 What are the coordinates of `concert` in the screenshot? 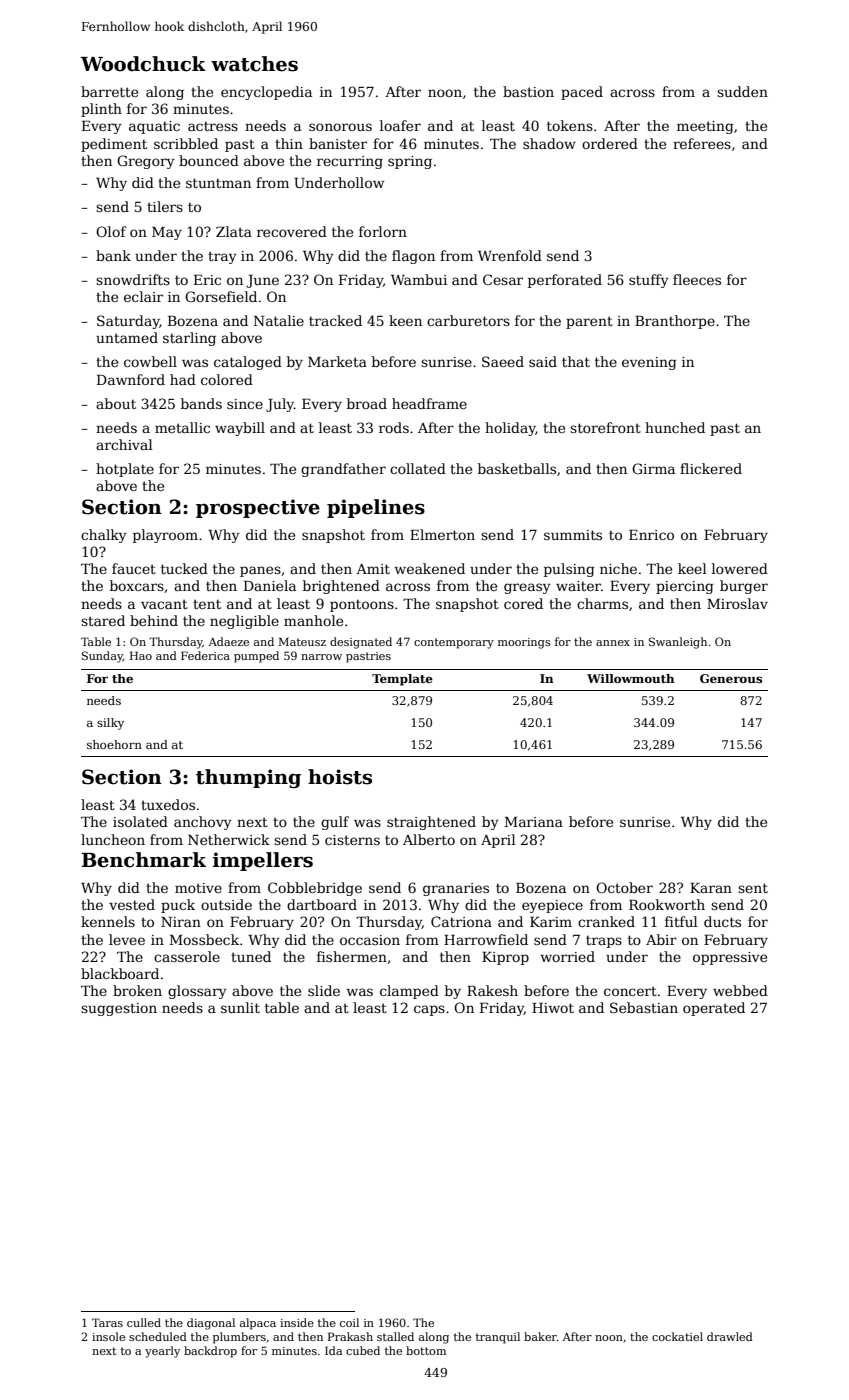 It's located at (630, 991).
